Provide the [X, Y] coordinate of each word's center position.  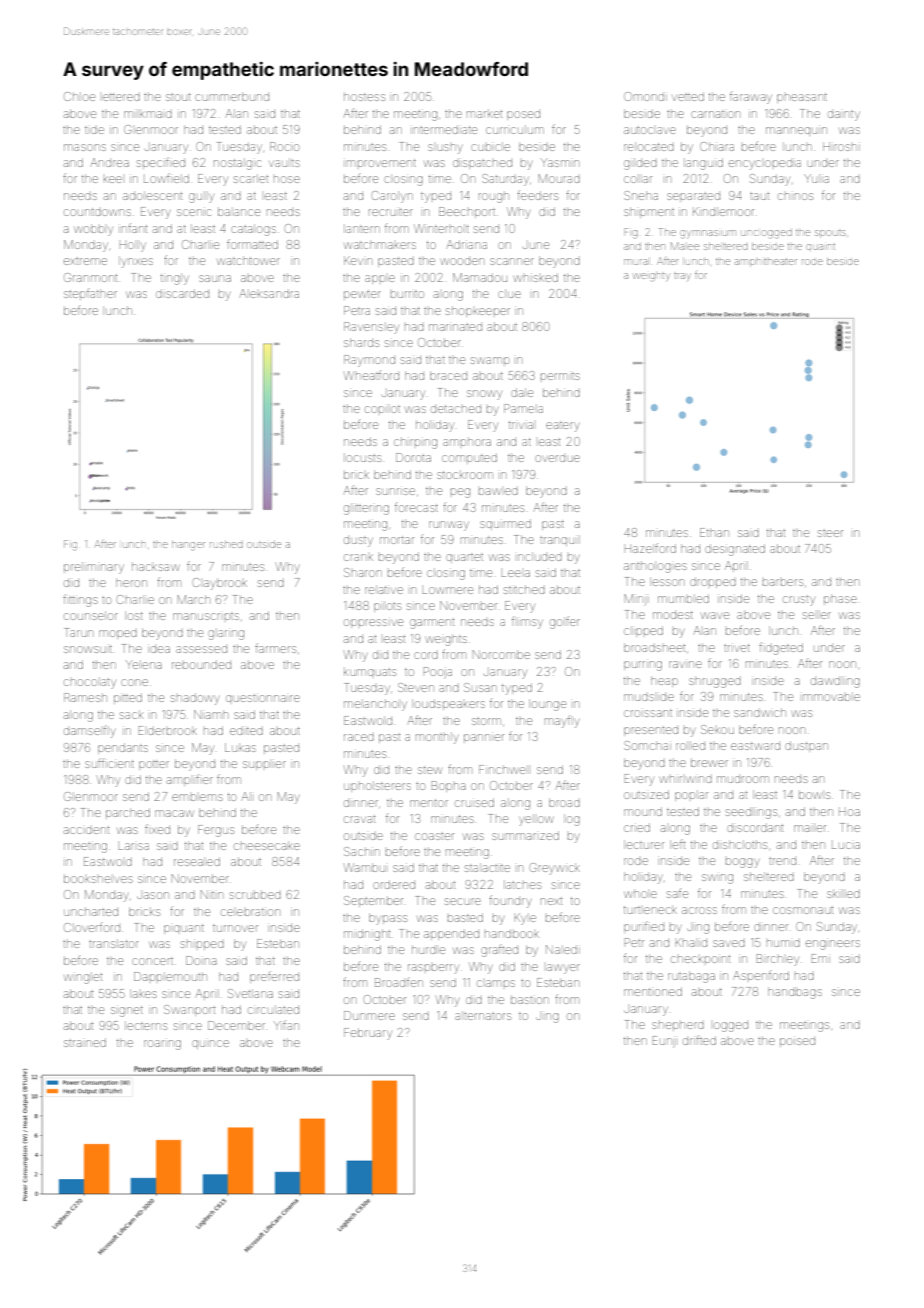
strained [85, 1042]
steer [830, 533]
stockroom [465, 474]
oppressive [373, 623]
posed [523, 115]
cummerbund [232, 96]
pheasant [802, 98]
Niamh [211, 714]
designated [735, 550]
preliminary [94, 568]
